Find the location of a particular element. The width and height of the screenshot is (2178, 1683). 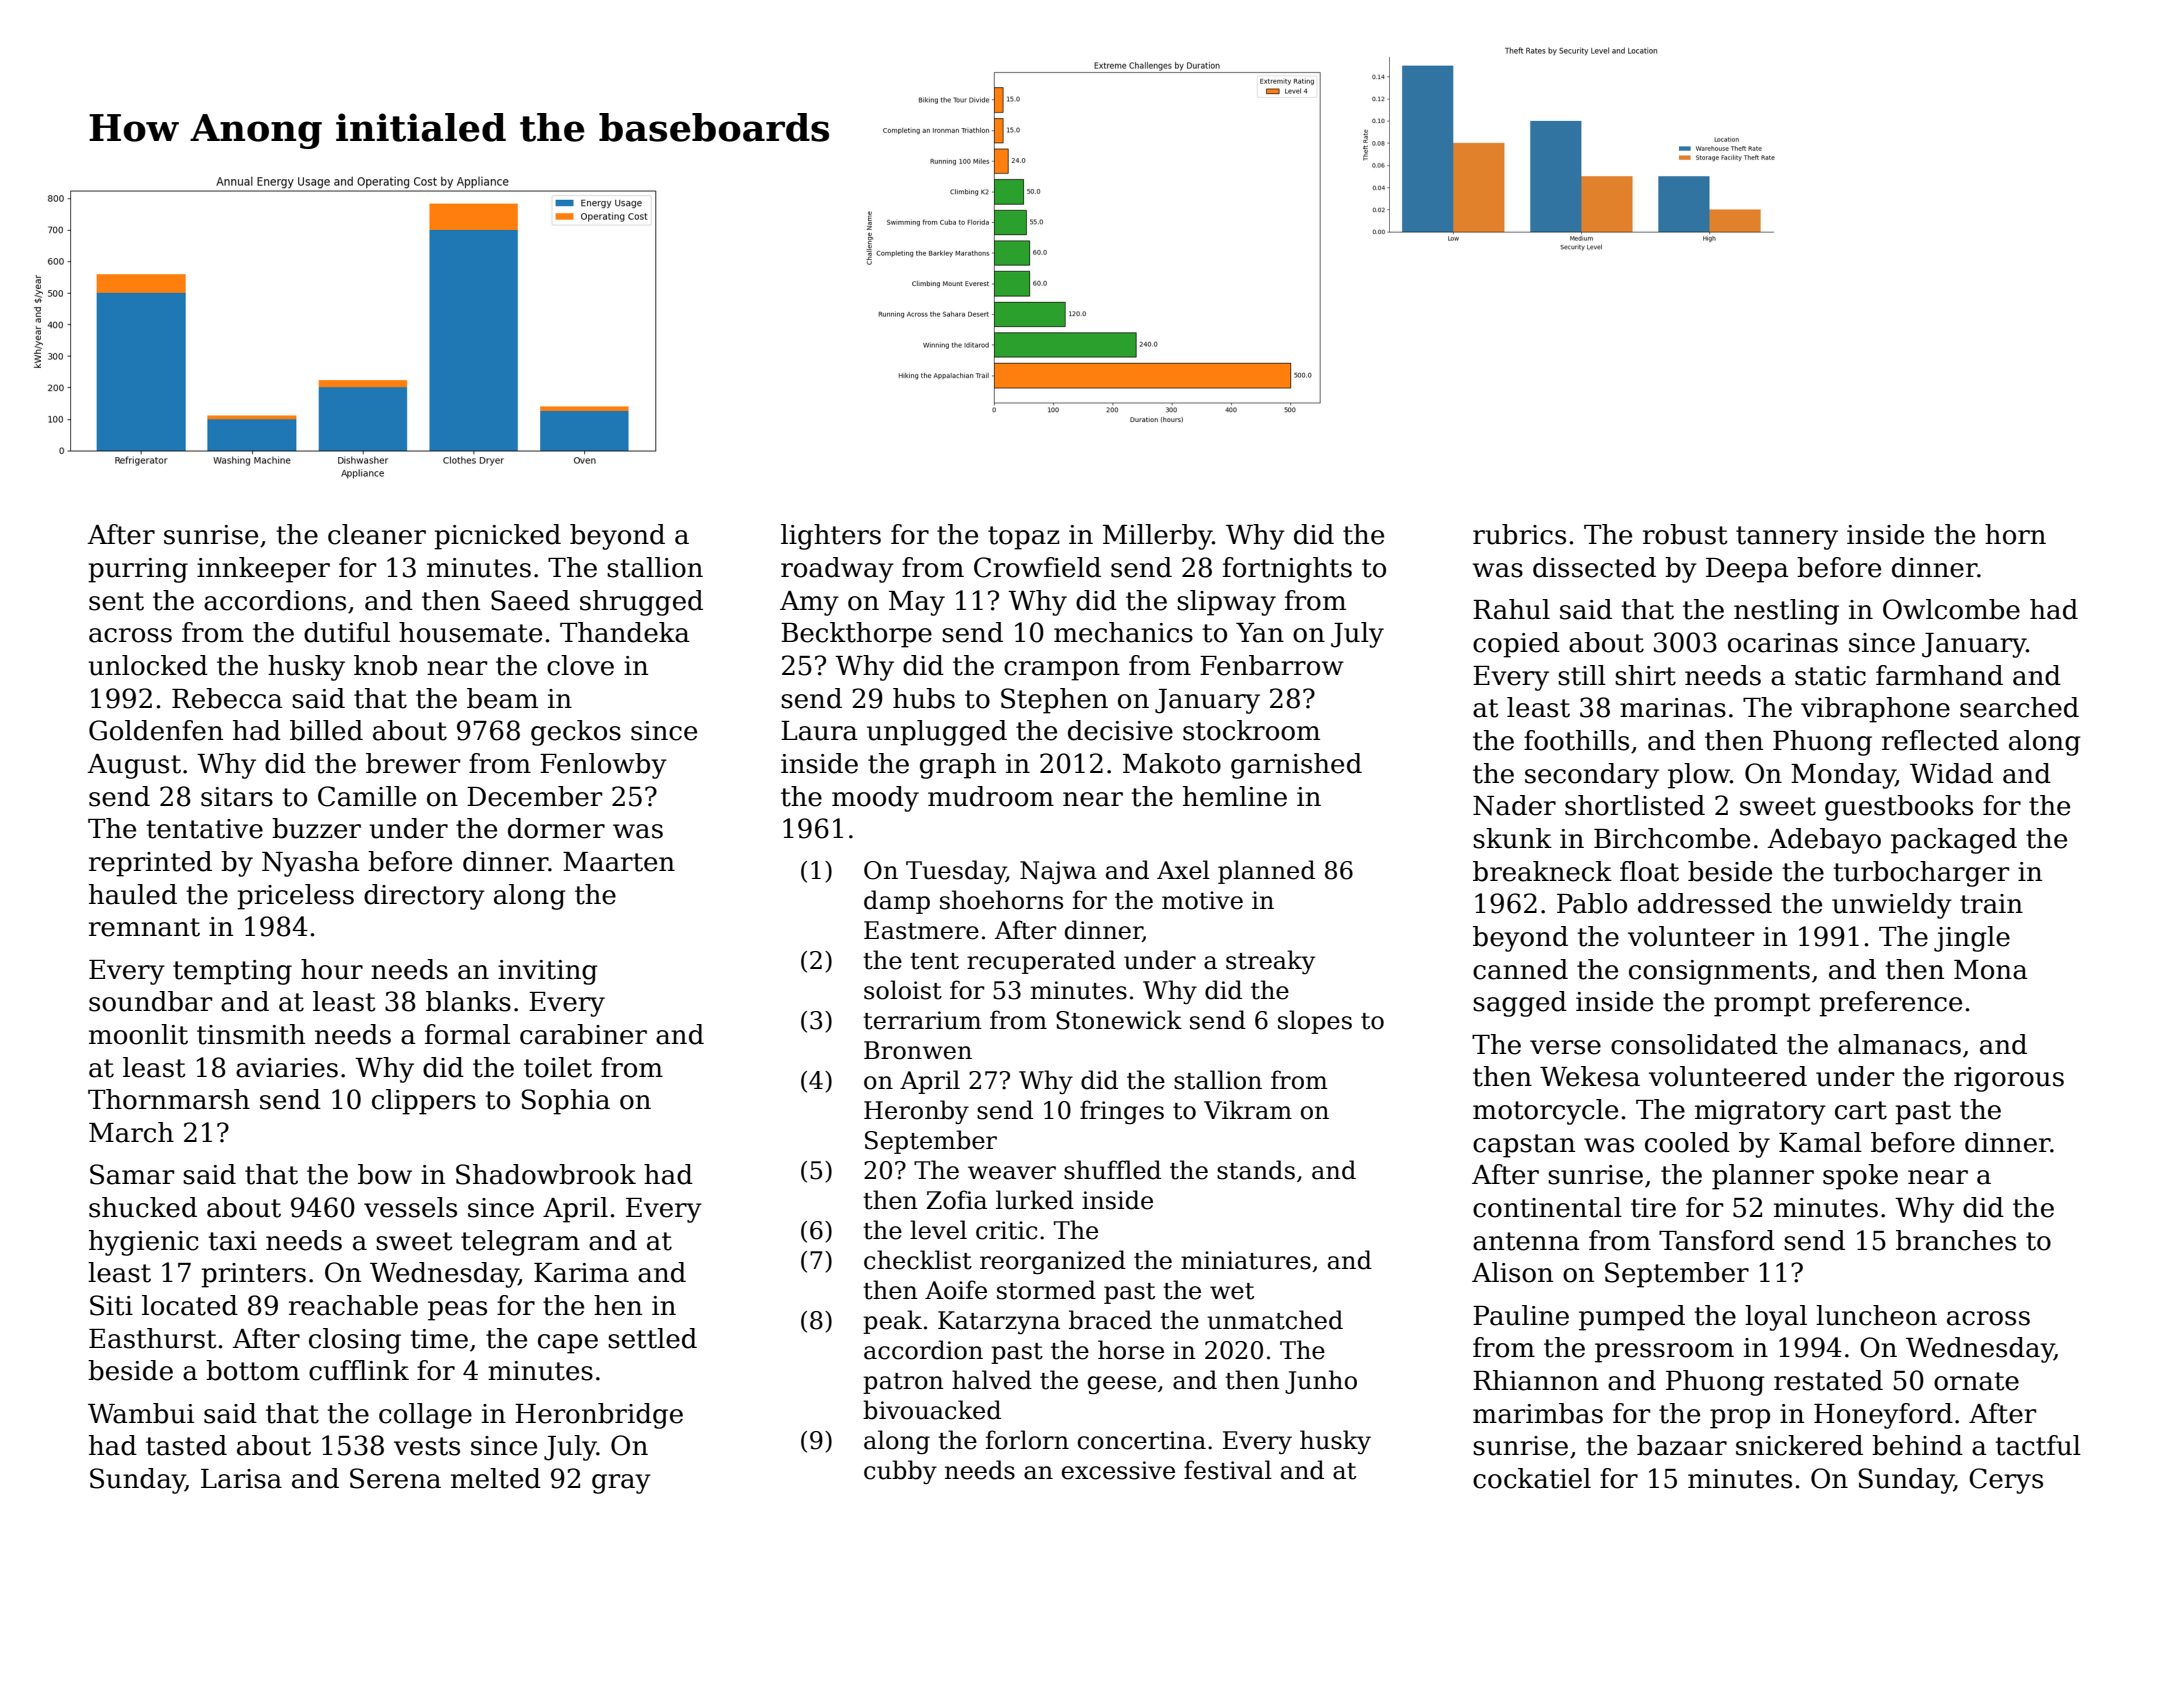

snickered is located at coordinates (1799, 1445).
